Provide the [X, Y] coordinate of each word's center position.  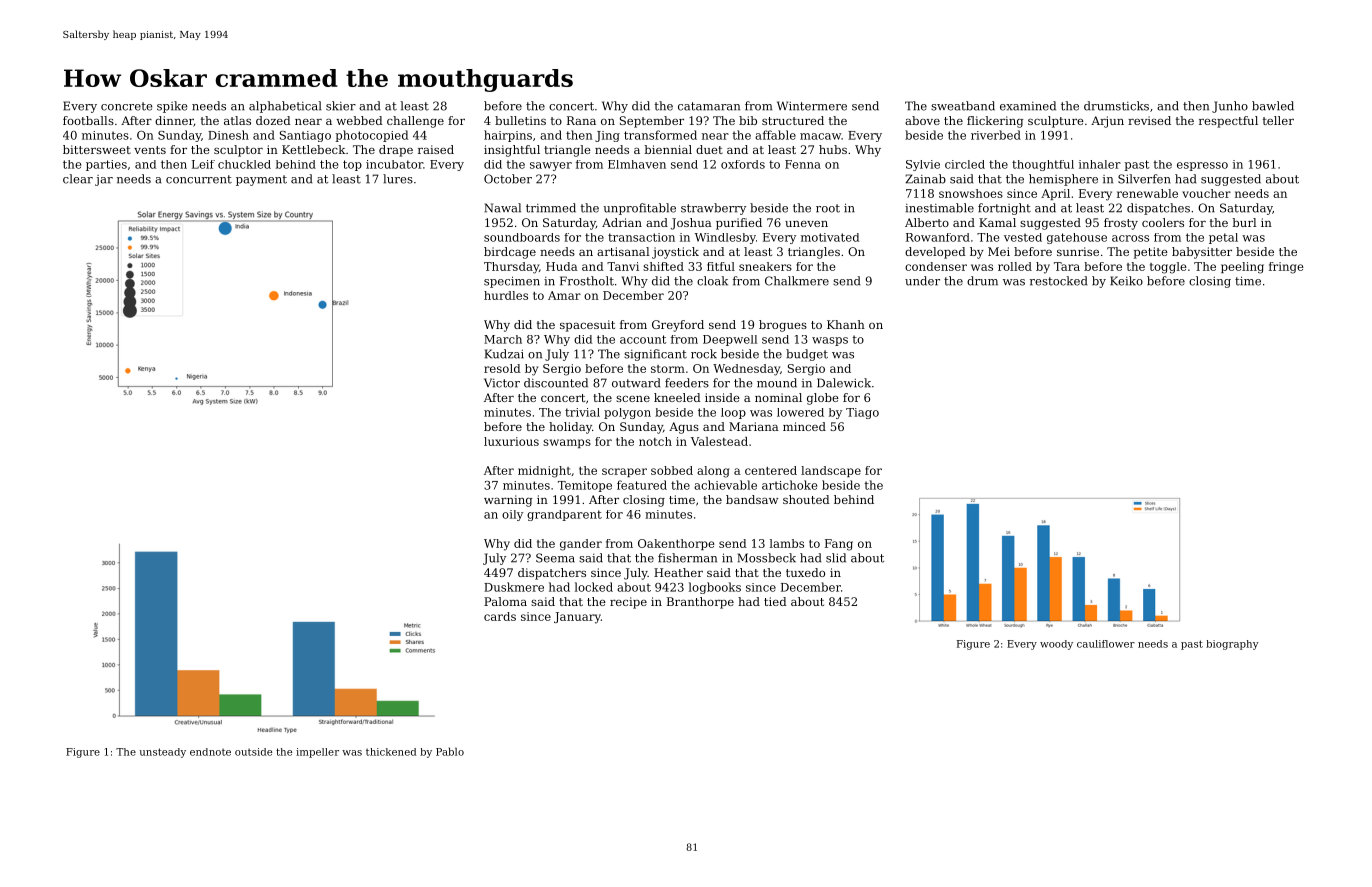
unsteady [163, 753]
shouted [806, 499]
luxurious [511, 441]
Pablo [450, 751]
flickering [995, 122]
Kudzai [504, 354]
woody [1056, 645]
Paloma [505, 601]
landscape [831, 471]
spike [172, 107]
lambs [787, 543]
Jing [607, 136]
